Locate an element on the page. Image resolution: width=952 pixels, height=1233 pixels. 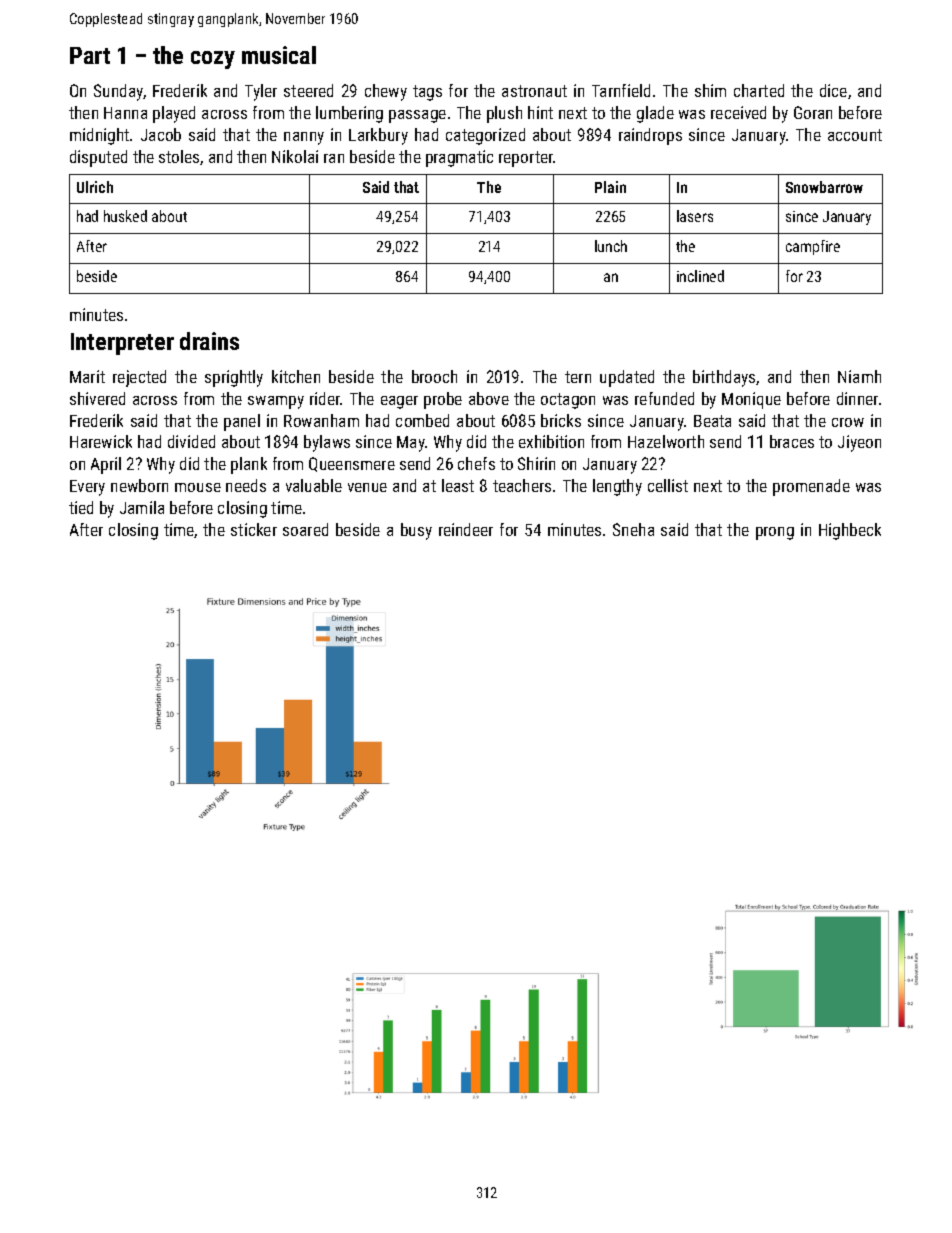
musical is located at coordinates (279, 55).
